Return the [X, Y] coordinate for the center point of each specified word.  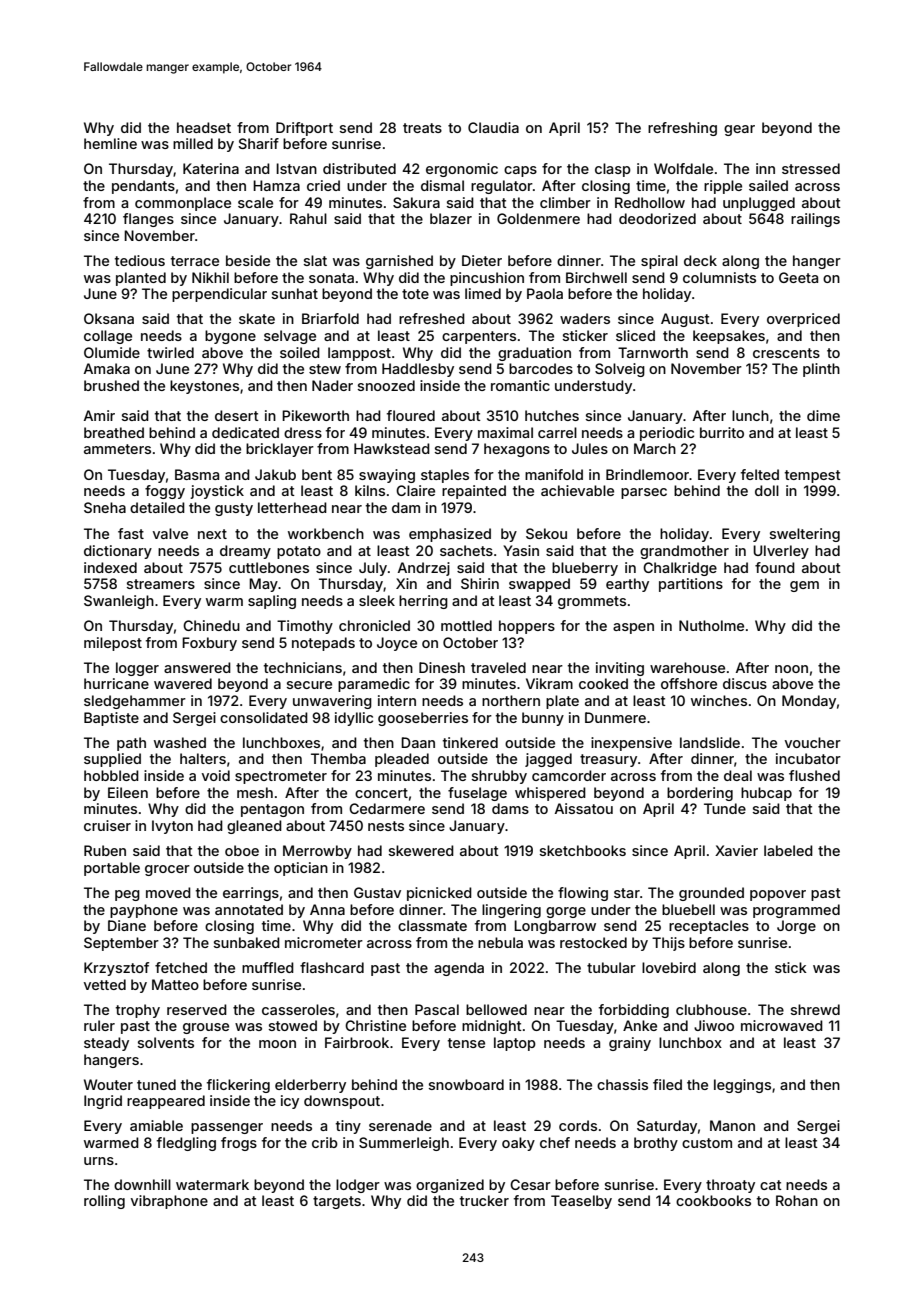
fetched [181, 967]
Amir [99, 415]
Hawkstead [392, 448]
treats [422, 128]
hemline [110, 143]
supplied [112, 760]
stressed [811, 168]
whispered [550, 794]
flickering [238, 1086]
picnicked [439, 894]
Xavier [736, 850]
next [212, 534]
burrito [722, 432]
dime [823, 415]
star [627, 893]
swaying [387, 476]
